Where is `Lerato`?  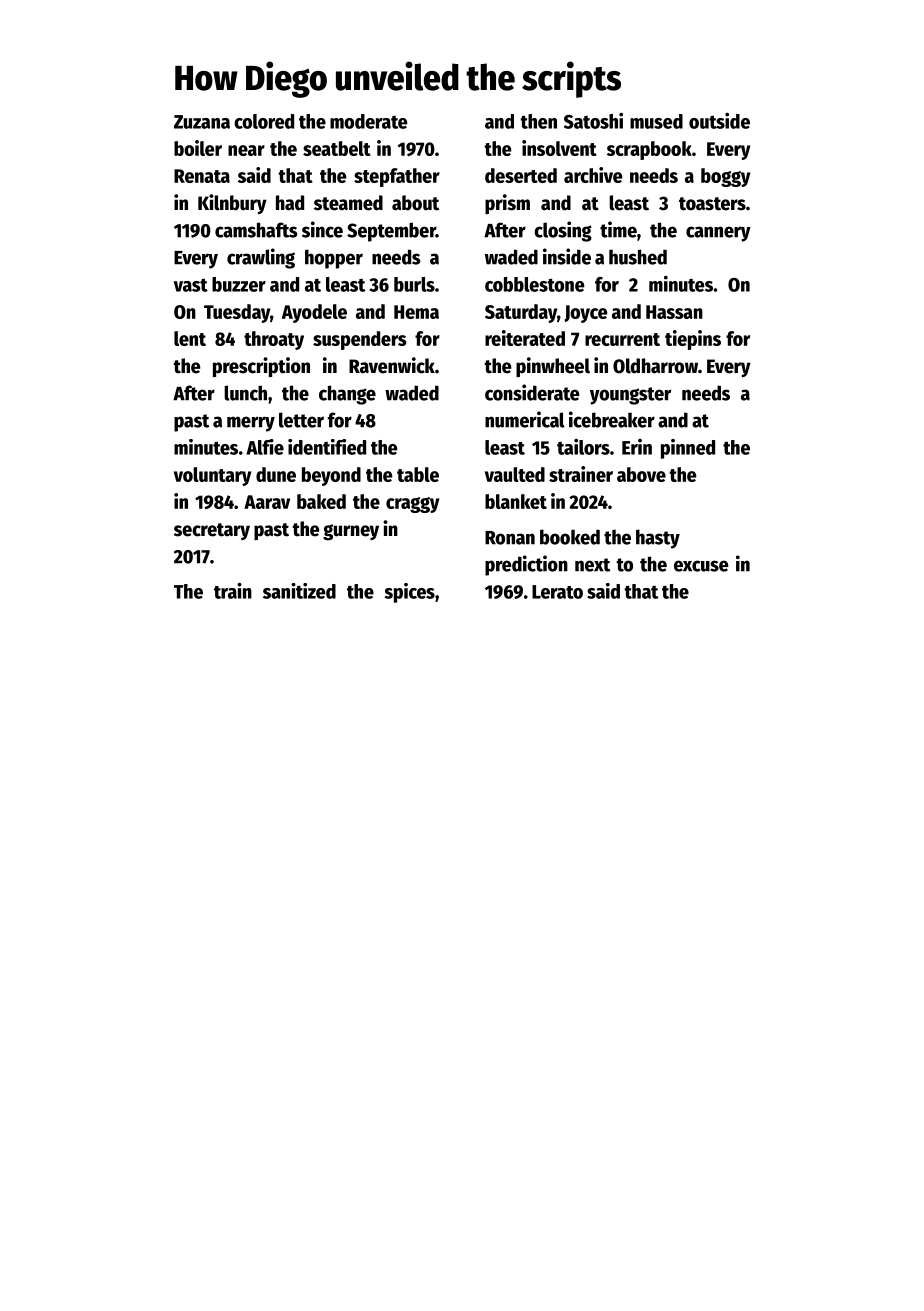
Lerato is located at coordinates (557, 592).
